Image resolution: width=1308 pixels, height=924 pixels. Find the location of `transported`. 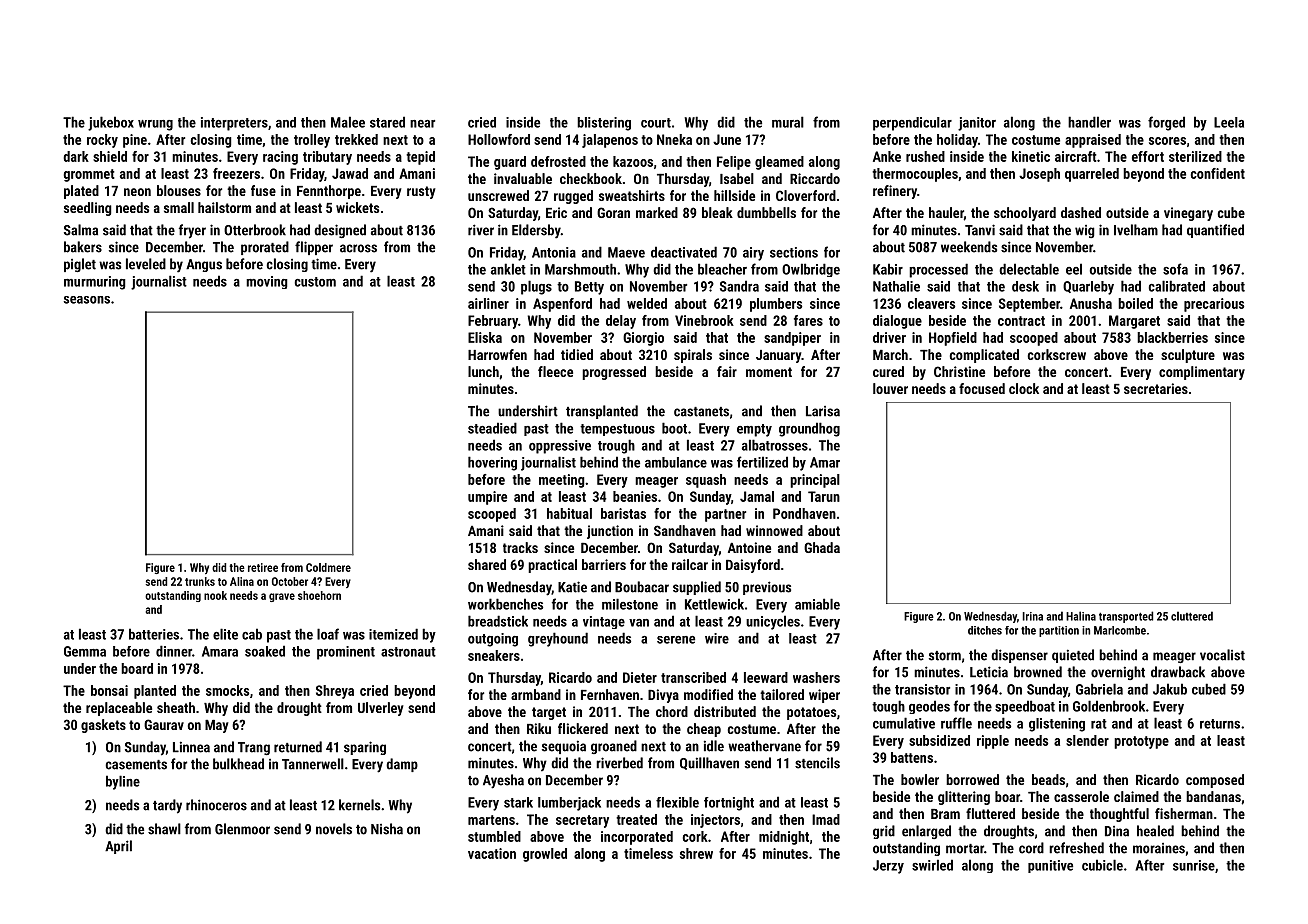

transported is located at coordinates (1126, 617).
